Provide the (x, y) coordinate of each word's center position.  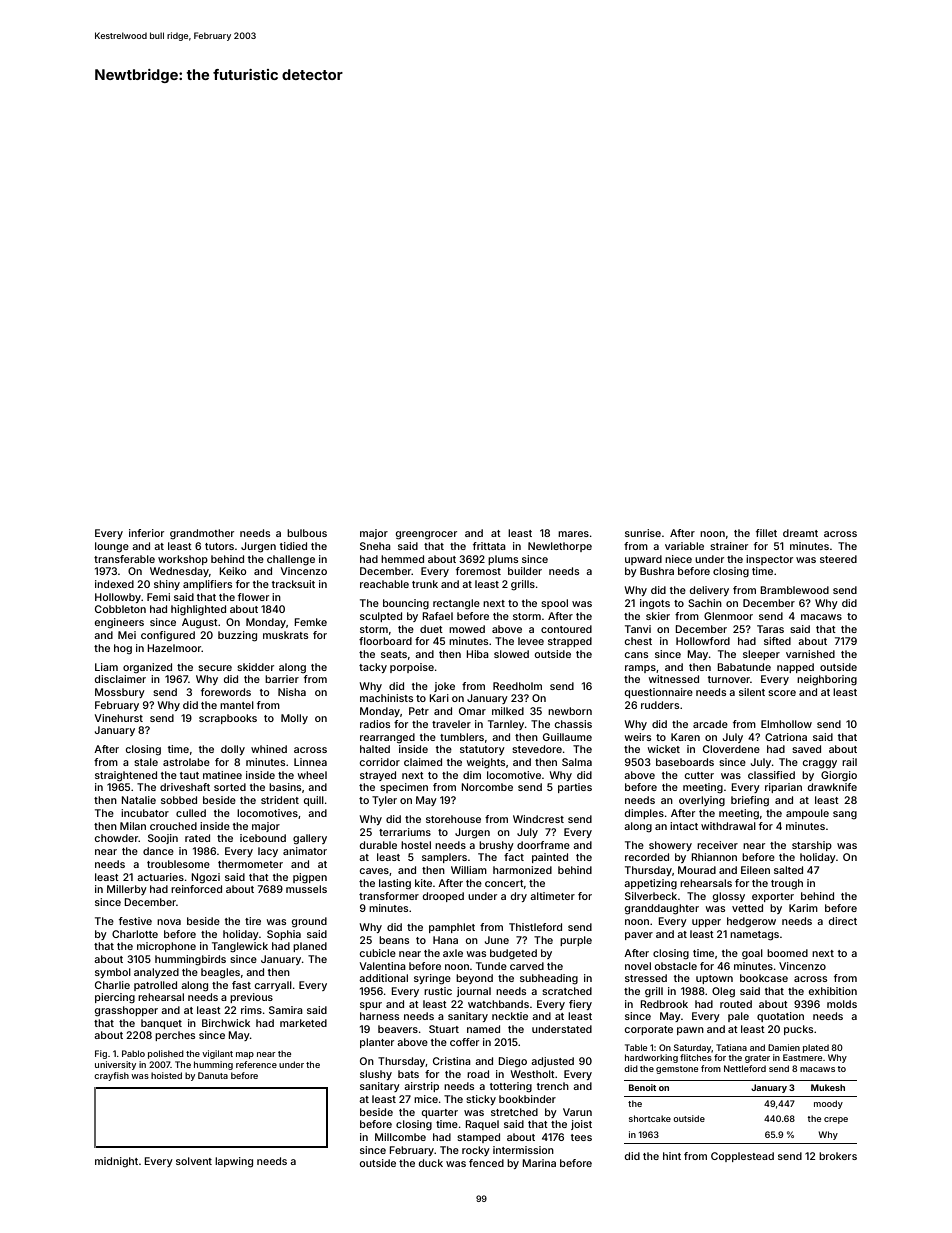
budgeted (513, 954)
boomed (787, 953)
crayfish (111, 1076)
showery (670, 846)
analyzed (156, 973)
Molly (294, 719)
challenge (291, 560)
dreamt (800, 533)
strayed (378, 776)
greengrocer (426, 535)
